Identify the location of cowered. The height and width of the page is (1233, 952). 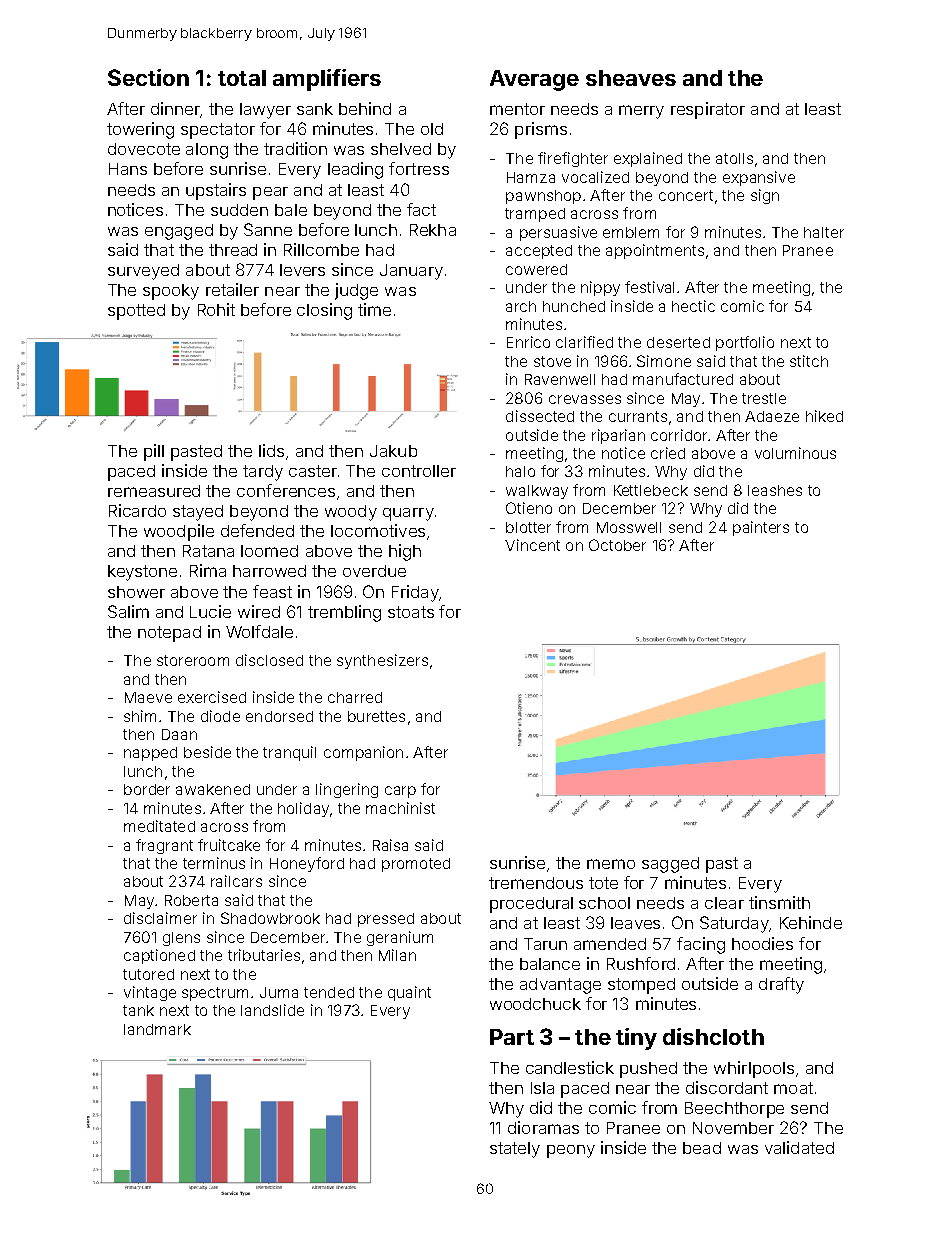
(536, 269).
